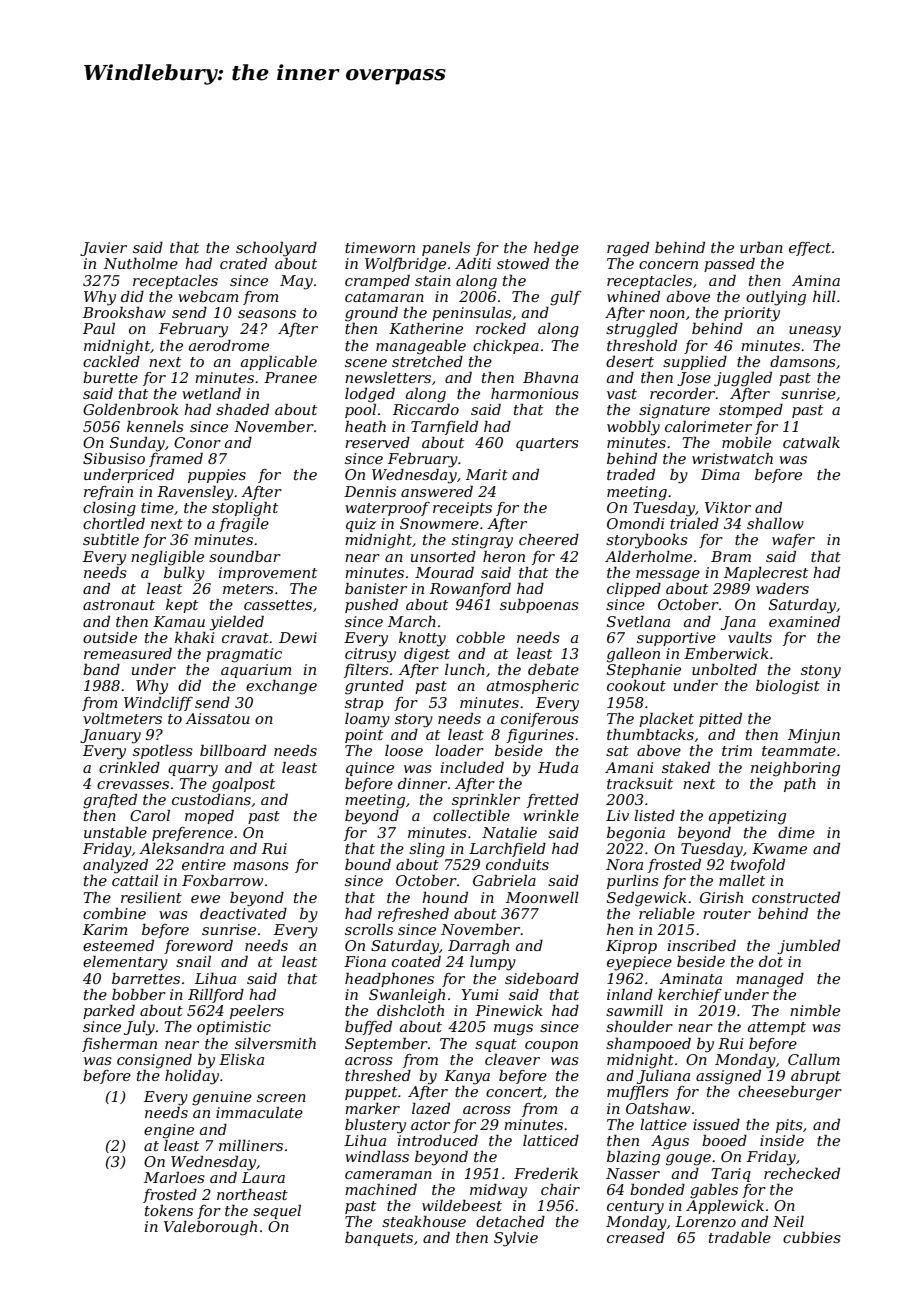 The image size is (924, 1308). What do you see at coordinates (648, 556) in the page?
I see `Alderholme` at bounding box center [648, 556].
